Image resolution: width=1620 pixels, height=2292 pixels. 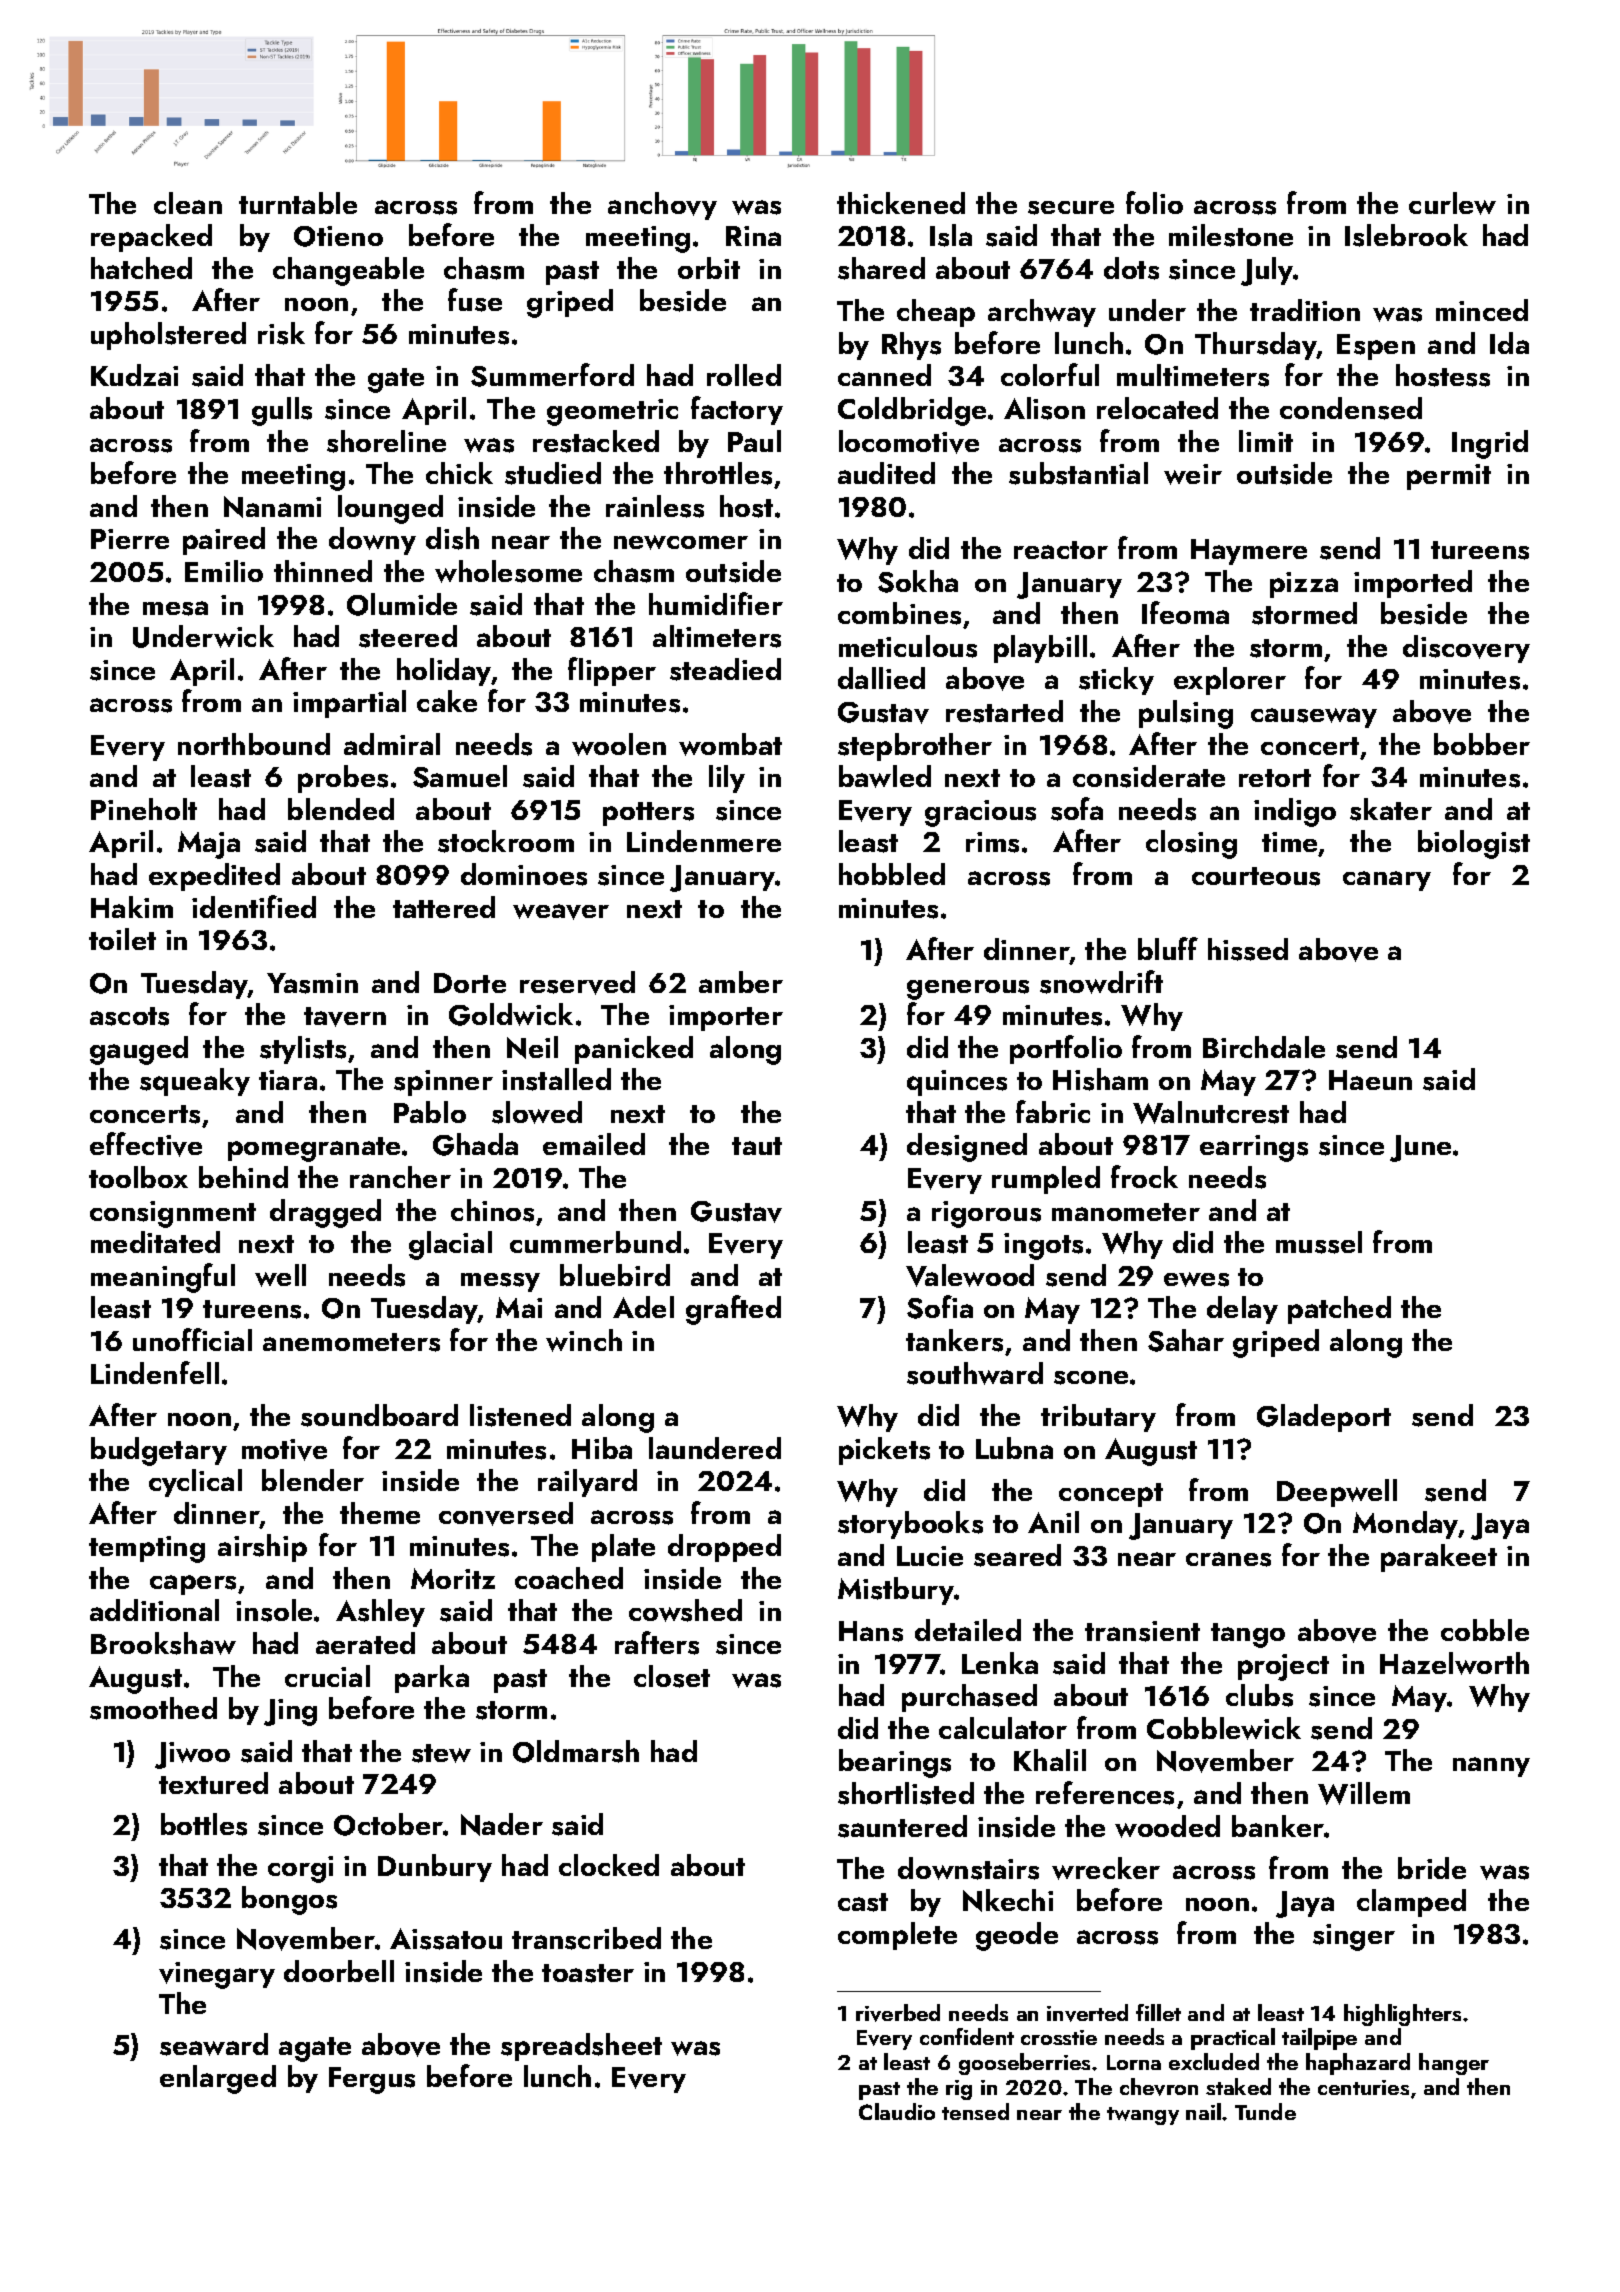 I want to click on anchovy, so click(x=662, y=206).
